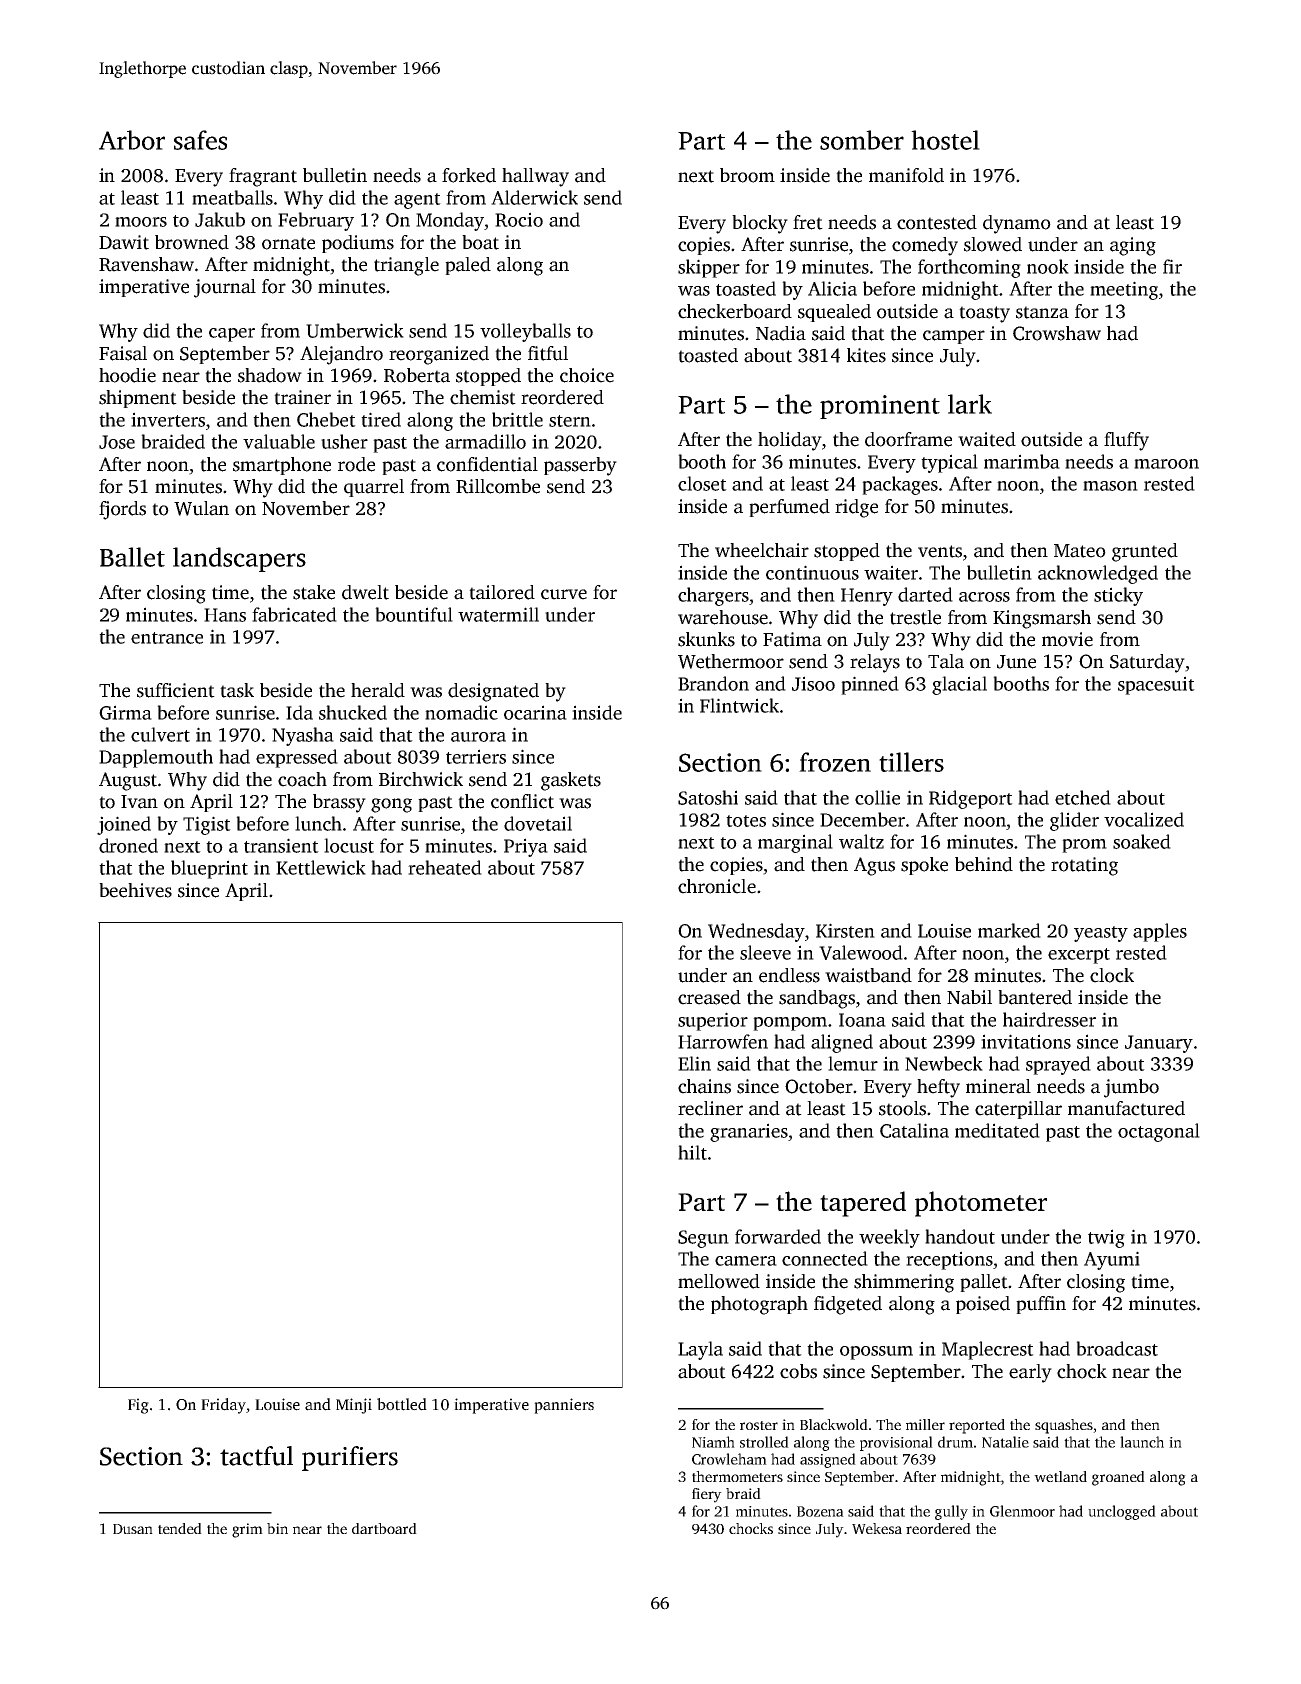 This page has width=1301, height=1684. Describe the element at coordinates (125, 712) in the page. I see `Girma` at that location.
